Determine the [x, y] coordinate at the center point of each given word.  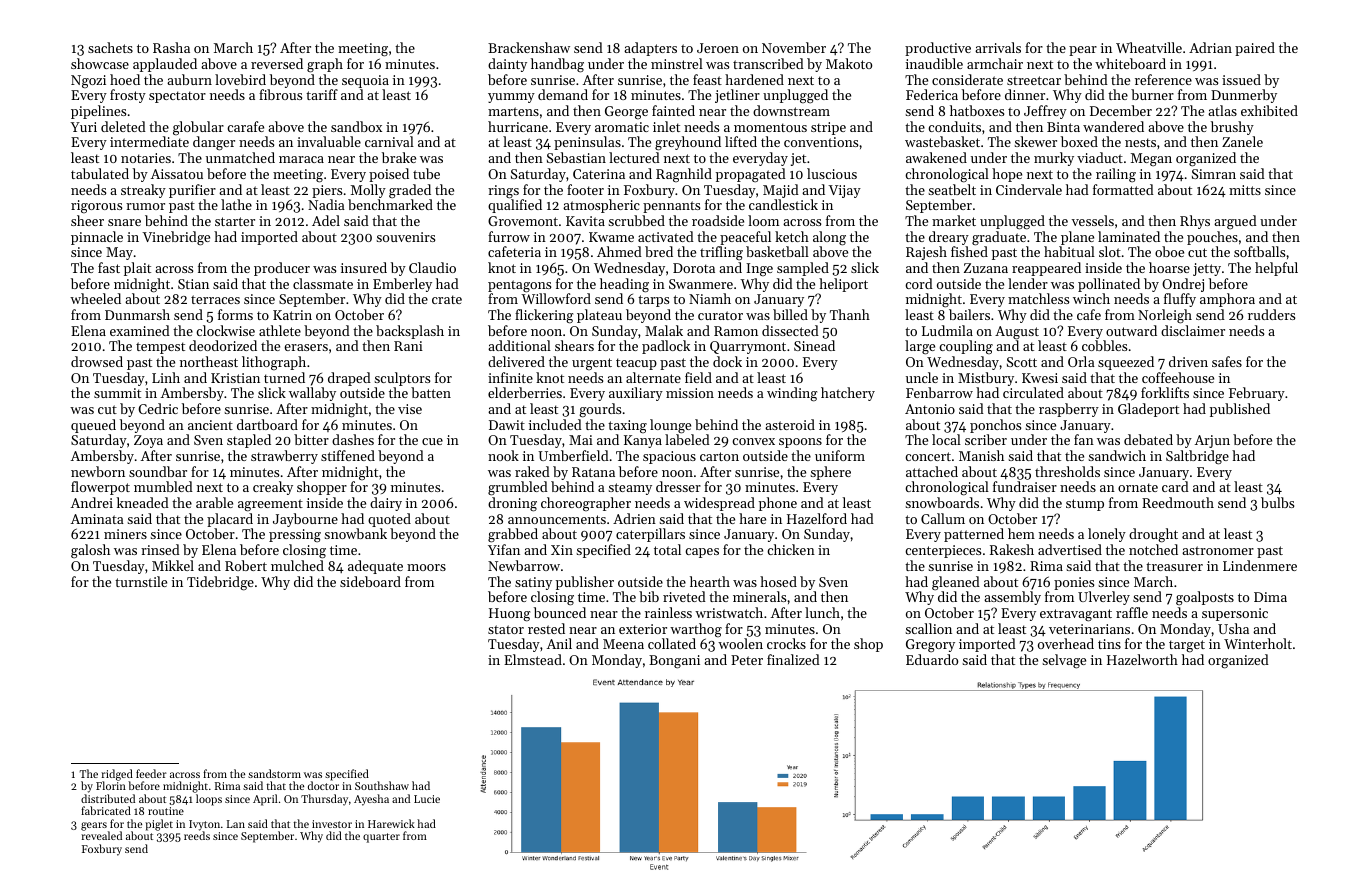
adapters [650, 49]
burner [1152, 94]
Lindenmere [1260, 565]
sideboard [370, 581]
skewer [1035, 141]
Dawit [507, 425]
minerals [759, 596]
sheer [87, 220]
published [1240, 410]
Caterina [599, 174]
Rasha [171, 47]
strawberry [284, 457]
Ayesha [371, 800]
